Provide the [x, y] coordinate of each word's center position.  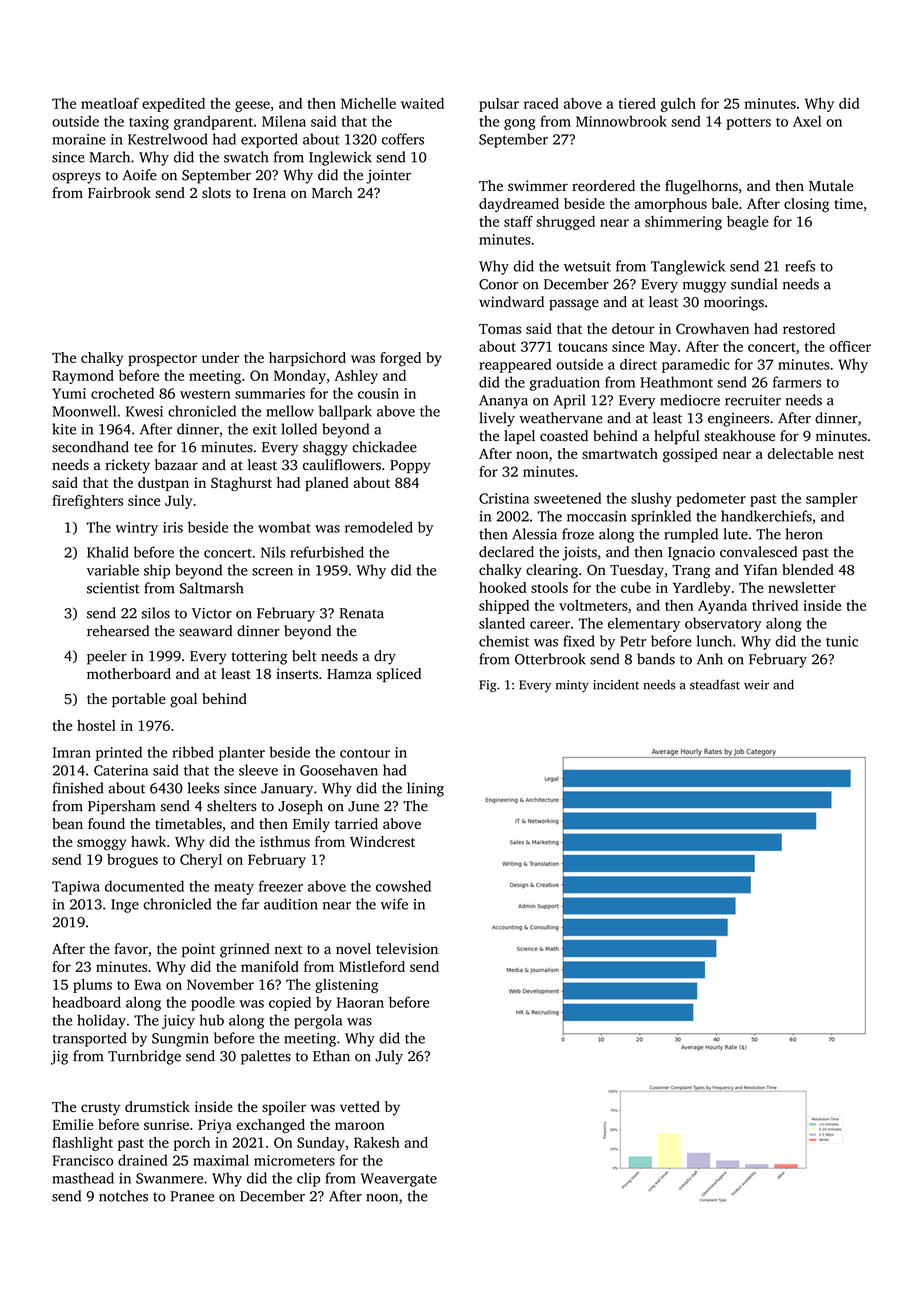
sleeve [258, 770]
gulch [678, 105]
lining [425, 789]
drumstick [157, 1106]
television [407, 949]
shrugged [565, 223]
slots [216, 192]
